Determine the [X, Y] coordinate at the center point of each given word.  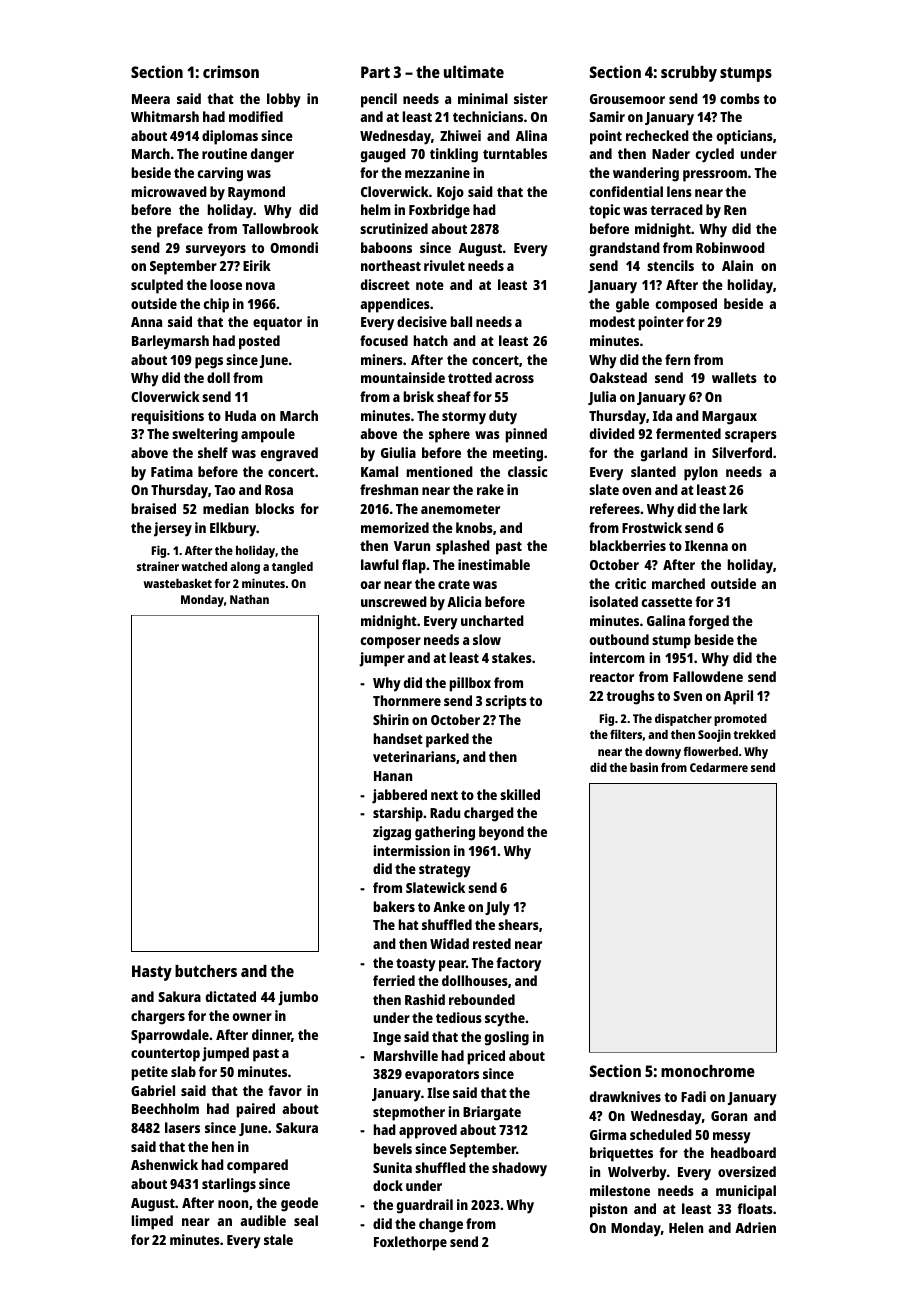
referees [615, 508]
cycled [715, 155]
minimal [483, 98]
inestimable [494, 564]
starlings [229, 1185]
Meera [151, 99]
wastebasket [178, 583]
